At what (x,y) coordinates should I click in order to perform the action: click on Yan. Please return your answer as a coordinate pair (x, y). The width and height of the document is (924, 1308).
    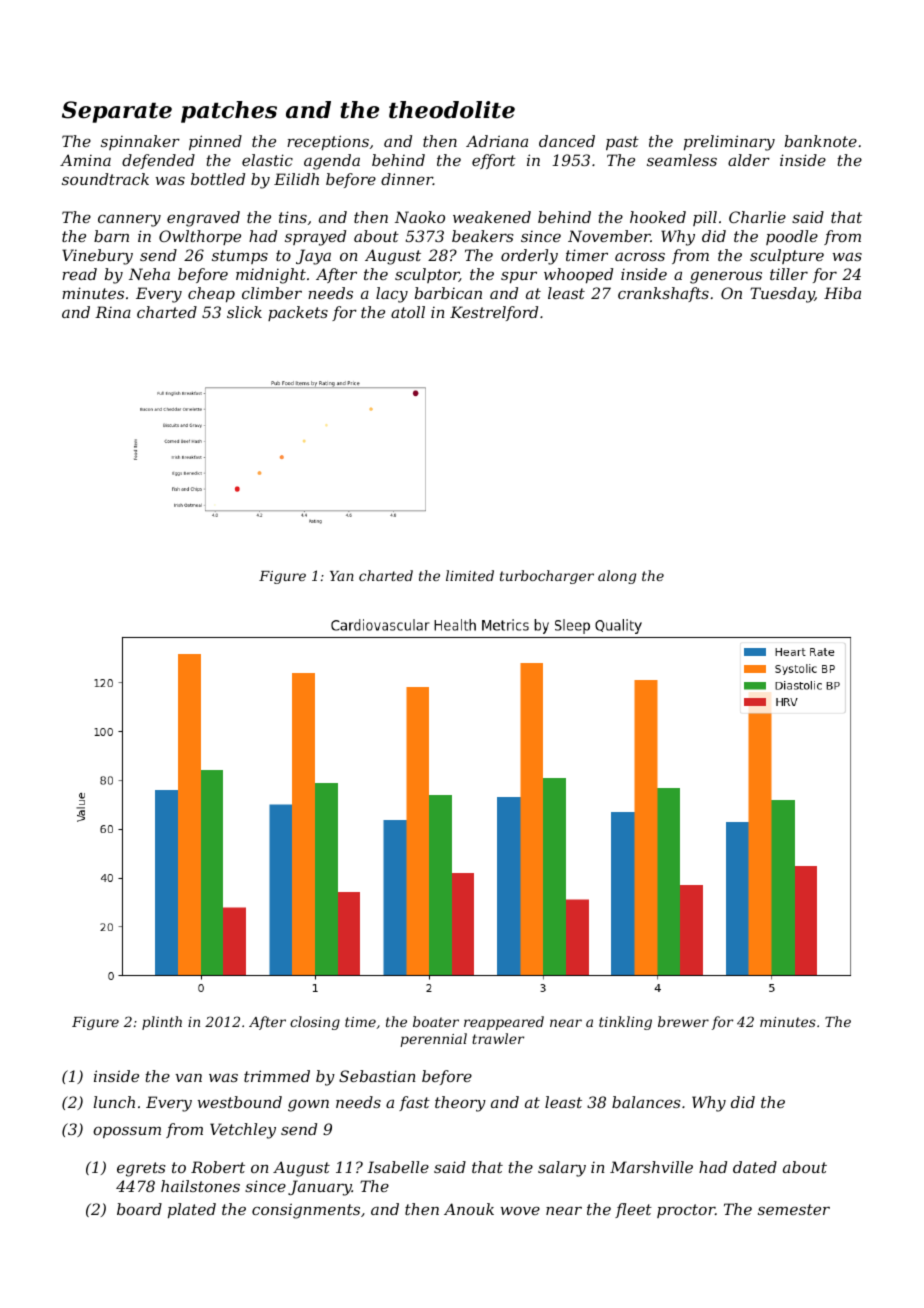
    Looking at the image, I should click on (342, 576).
